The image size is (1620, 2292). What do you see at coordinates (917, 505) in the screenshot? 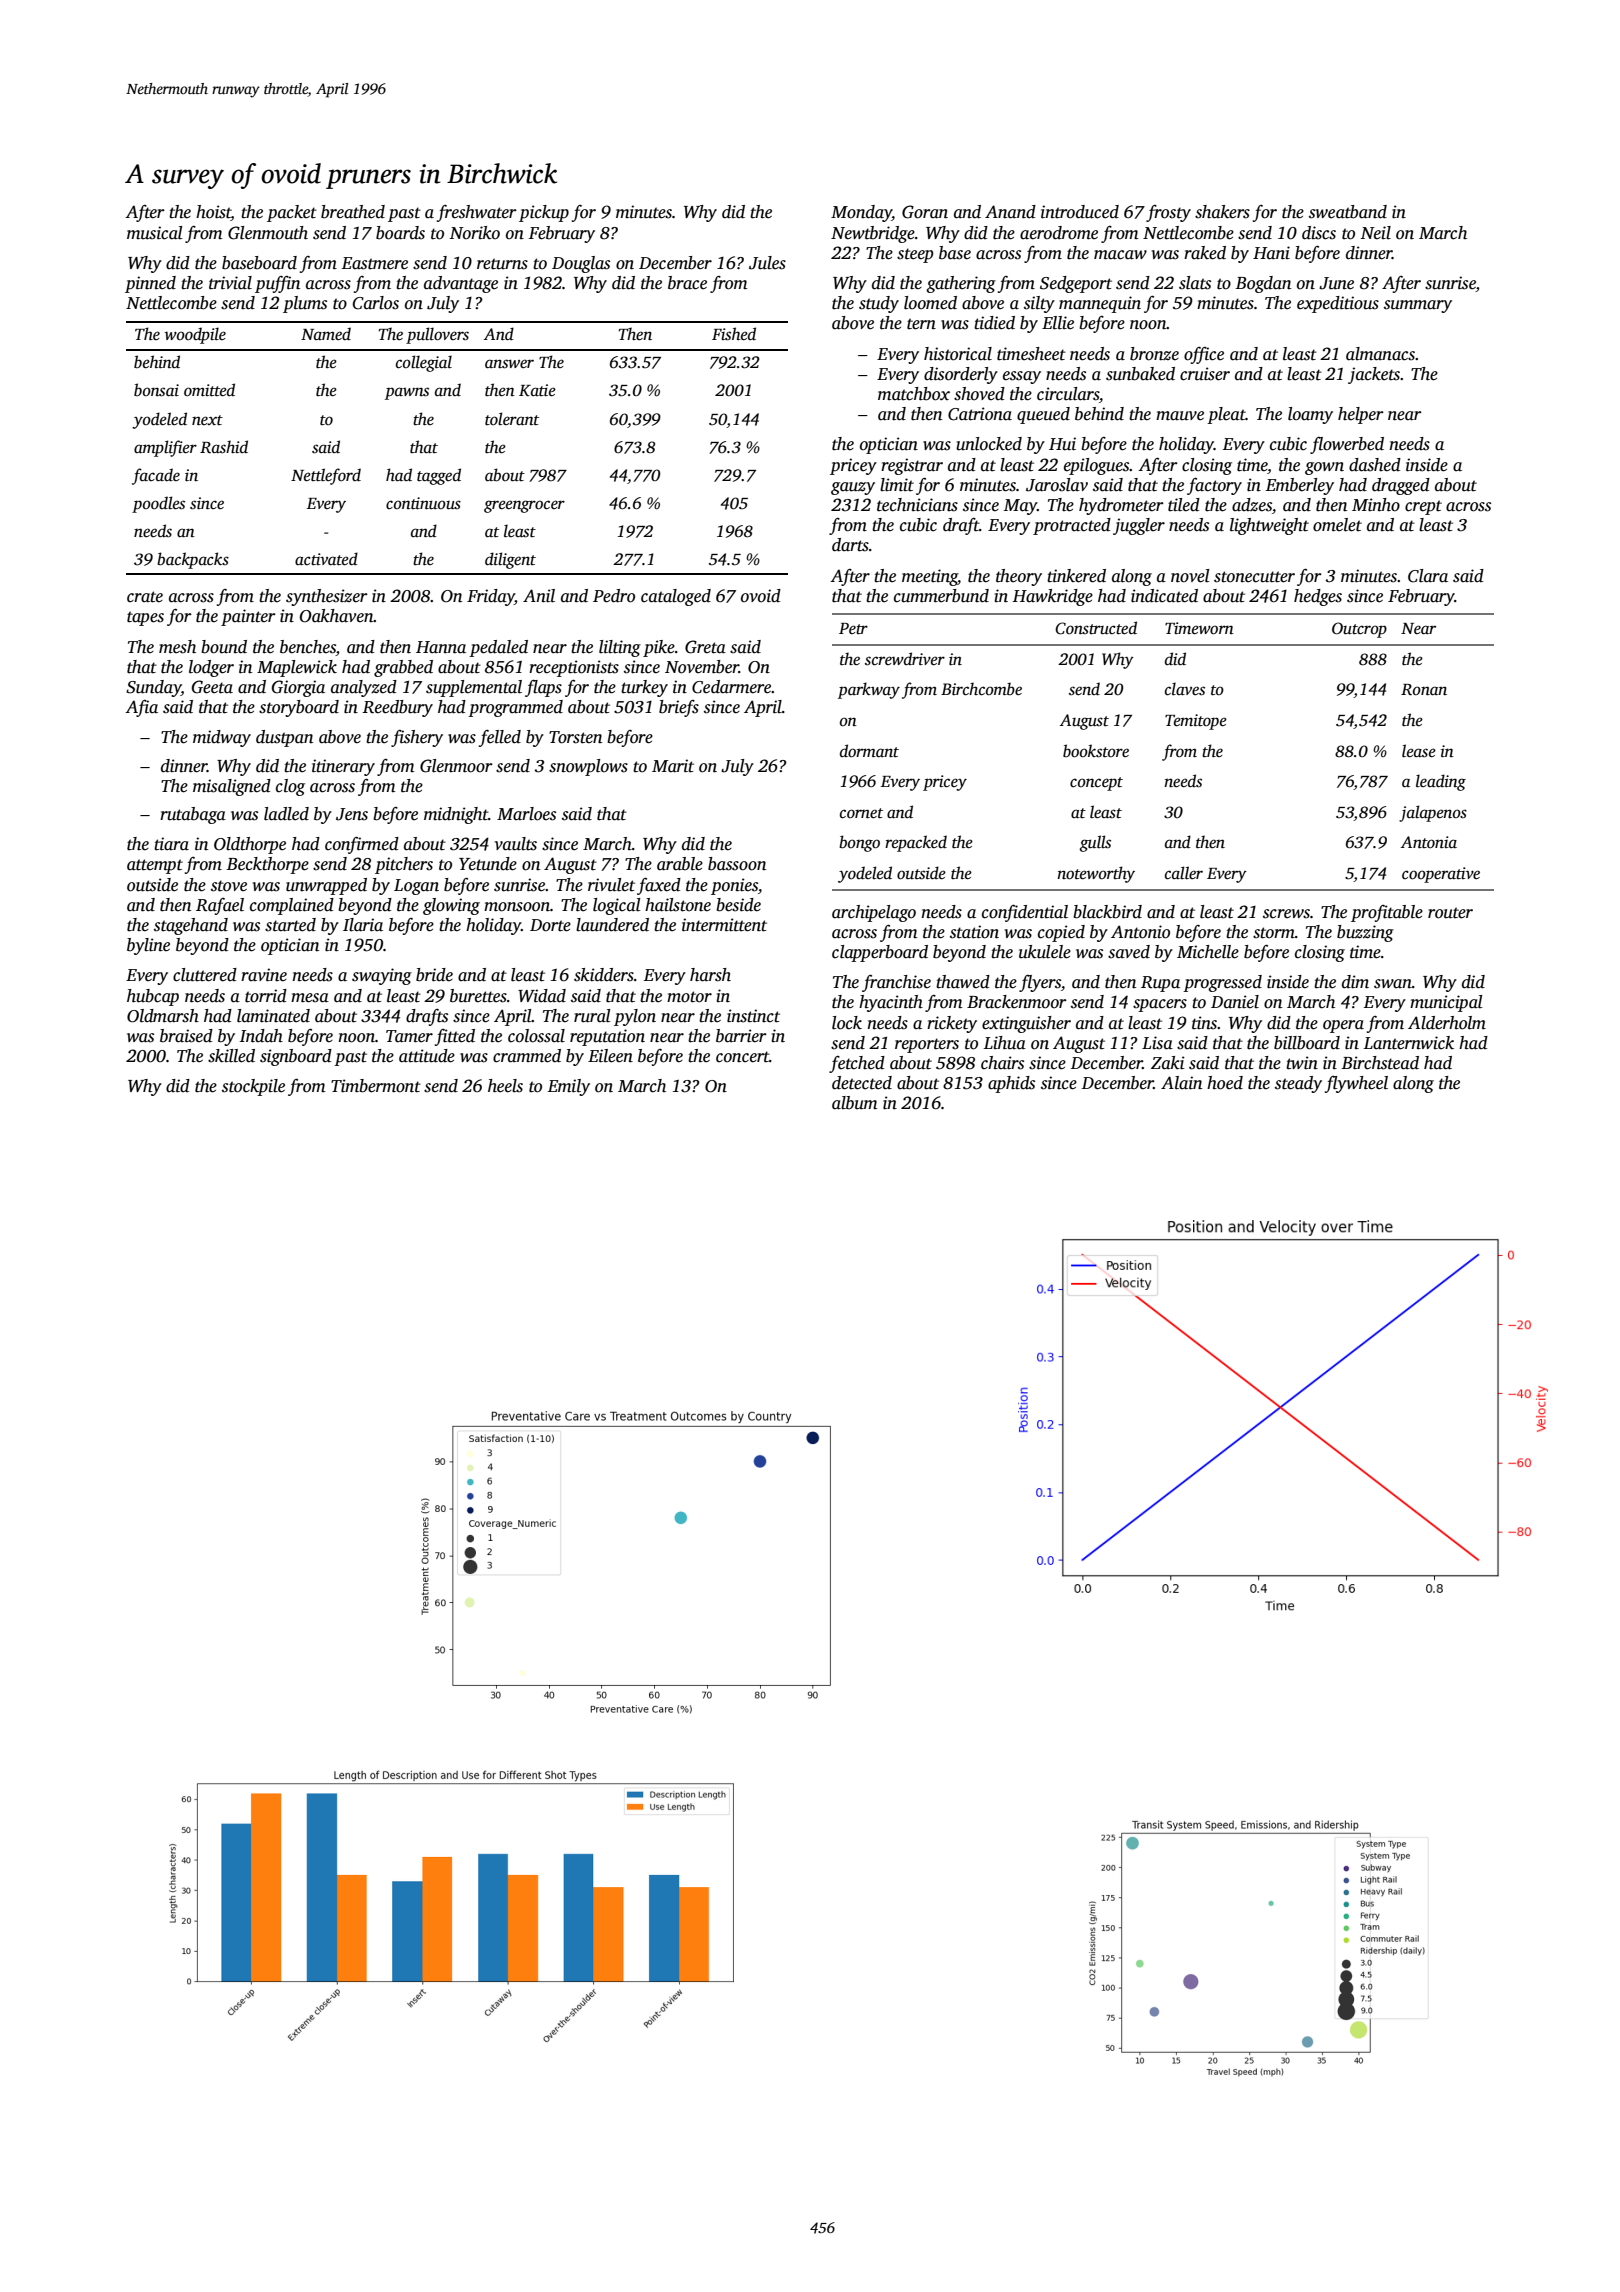
I see `technicians` at bounding box center [917, 505].
